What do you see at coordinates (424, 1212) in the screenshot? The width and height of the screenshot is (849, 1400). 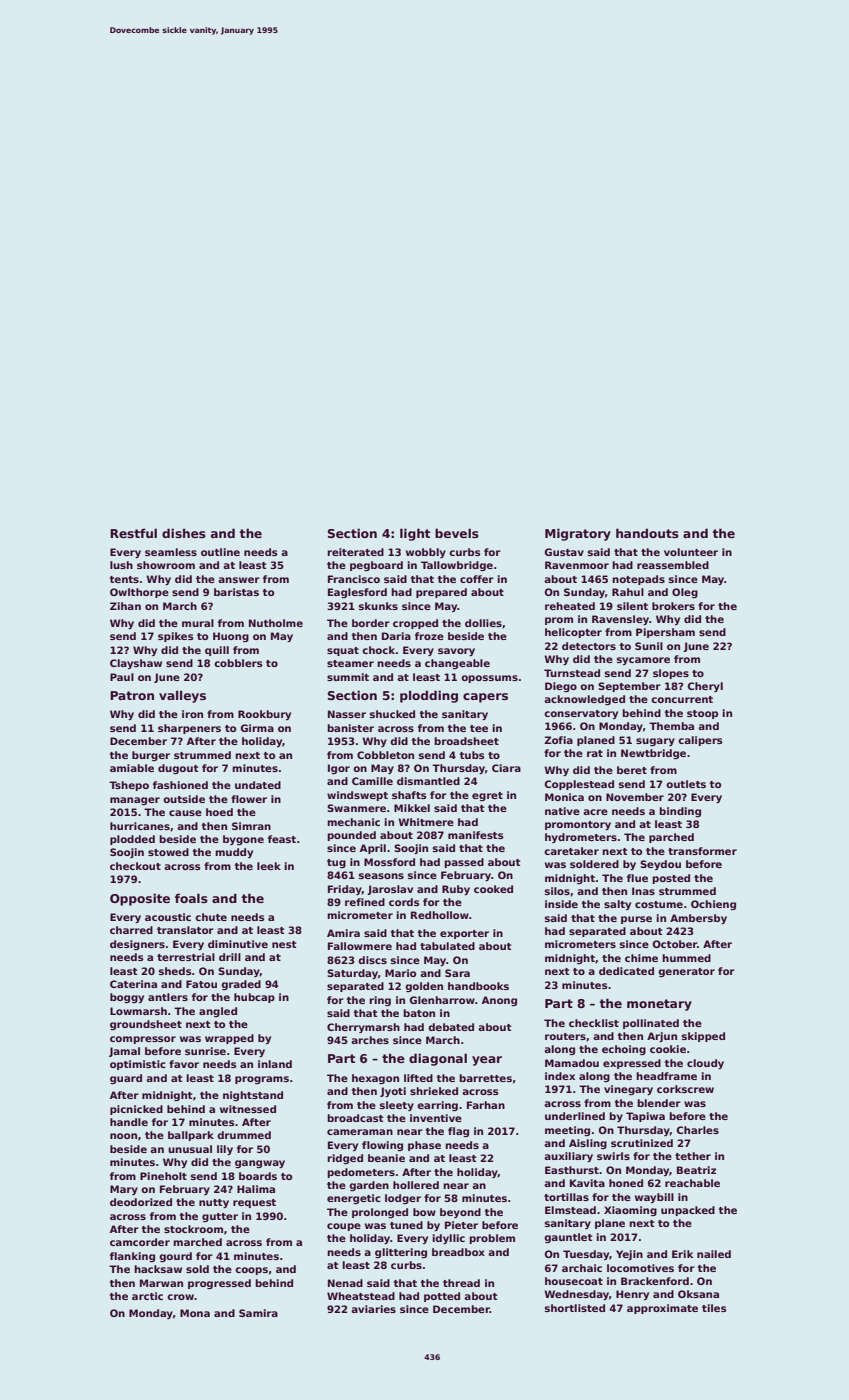 I see `bow` at bounding box center [424, 1212].
